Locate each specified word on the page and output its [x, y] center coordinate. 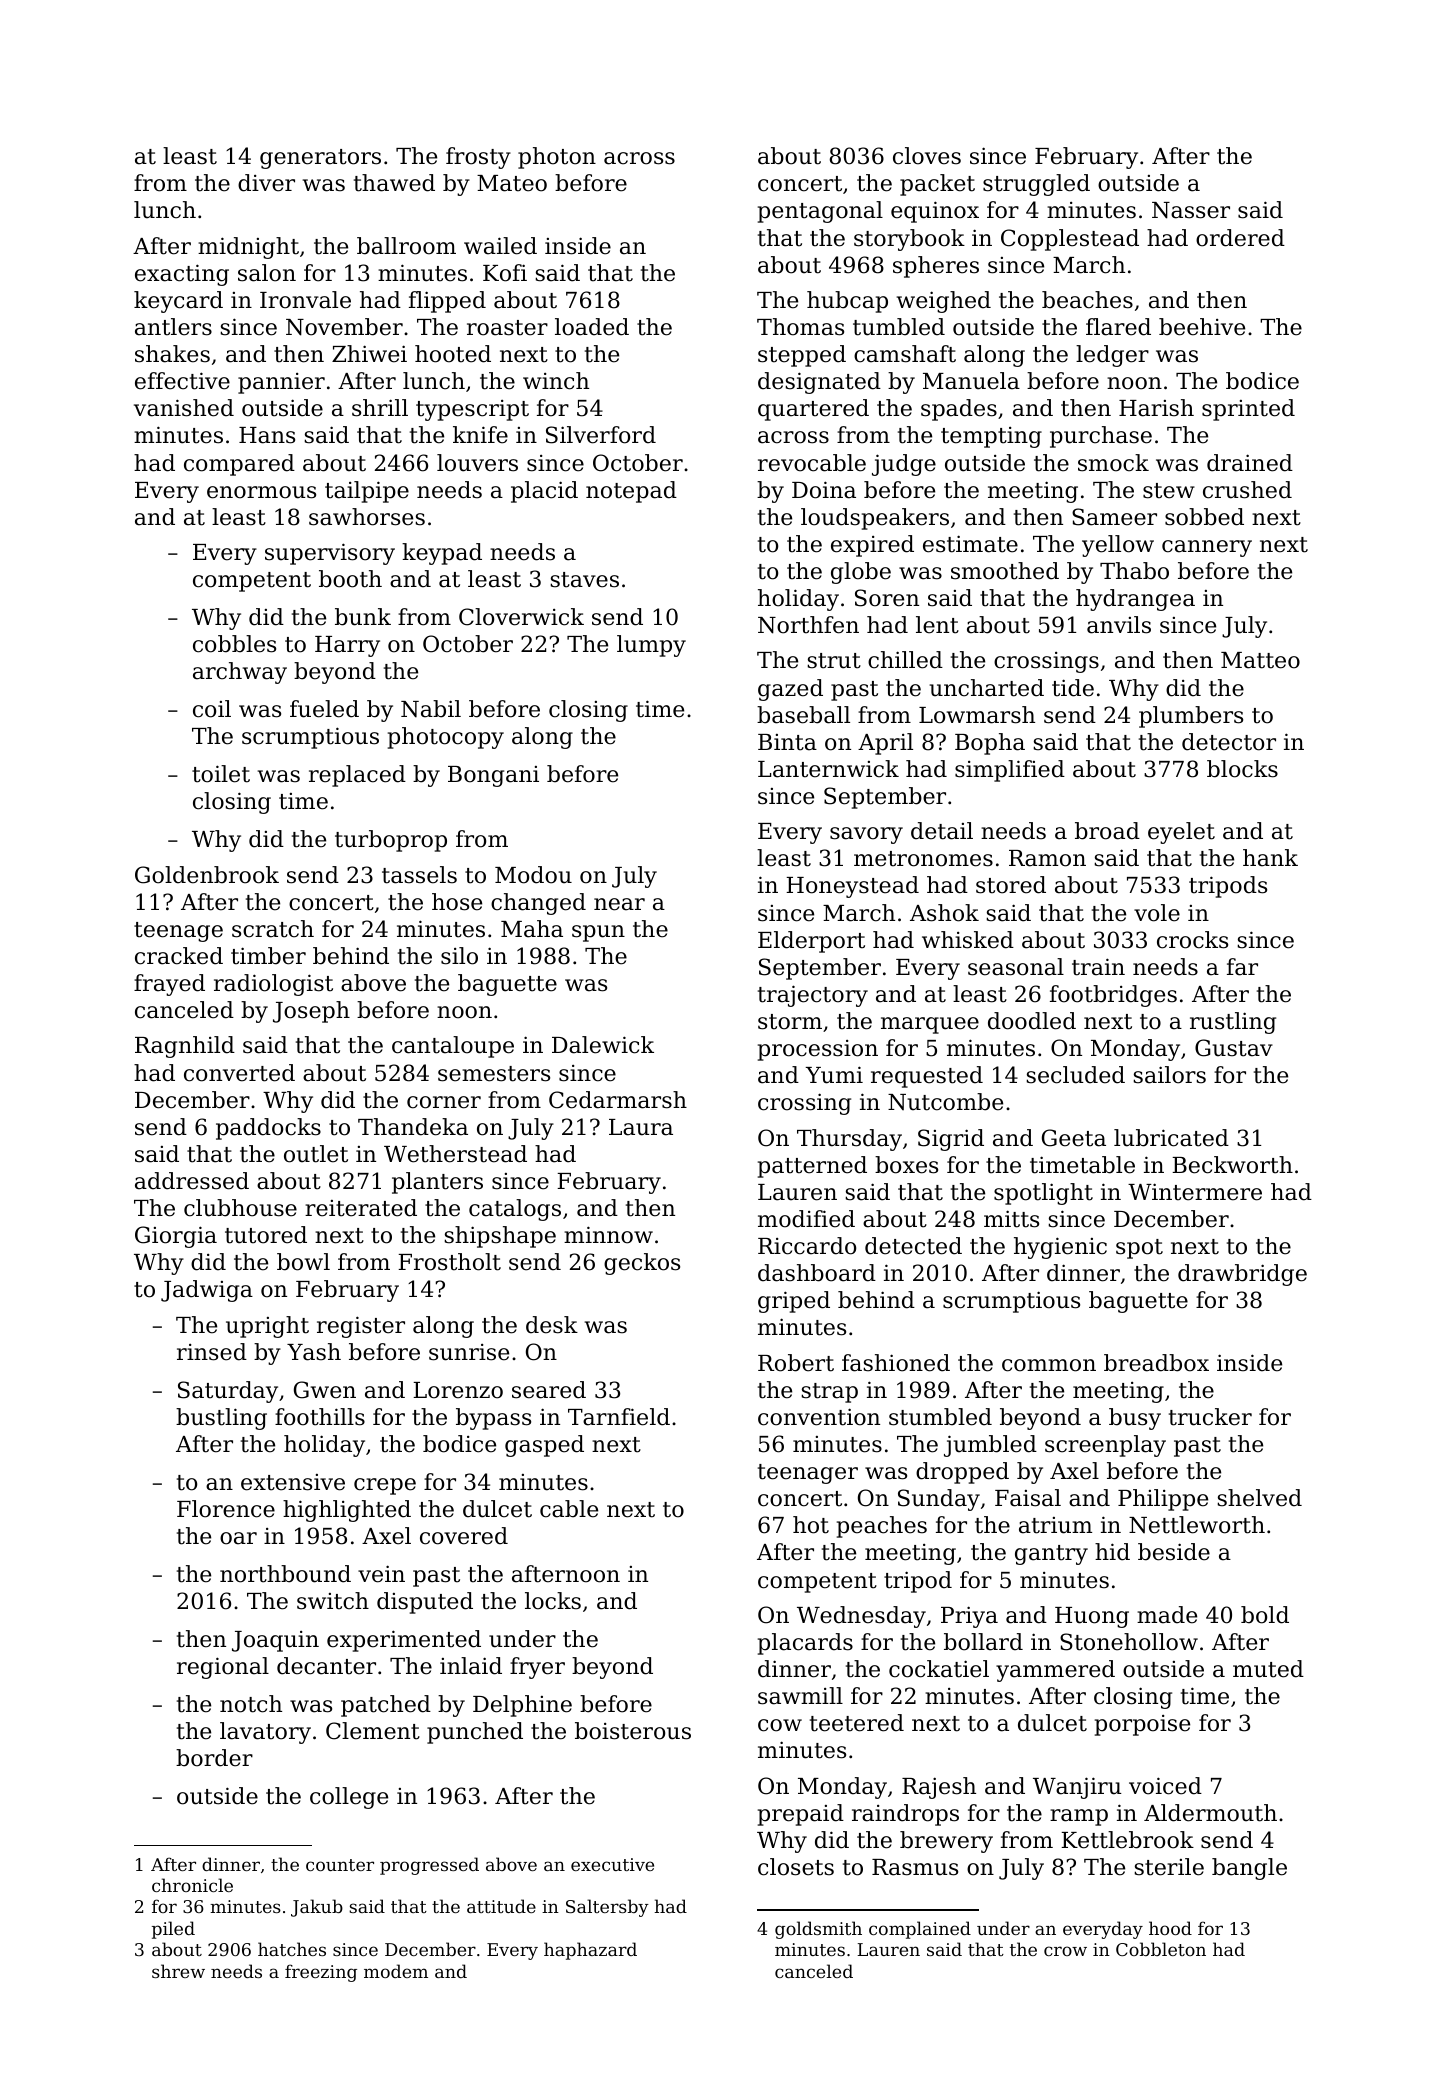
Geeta [1074, 1138]
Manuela [971, 381]
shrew [178, 1971]
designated [819, 383]
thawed [394, 183]
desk [552, 1325]
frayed [169, 985]
